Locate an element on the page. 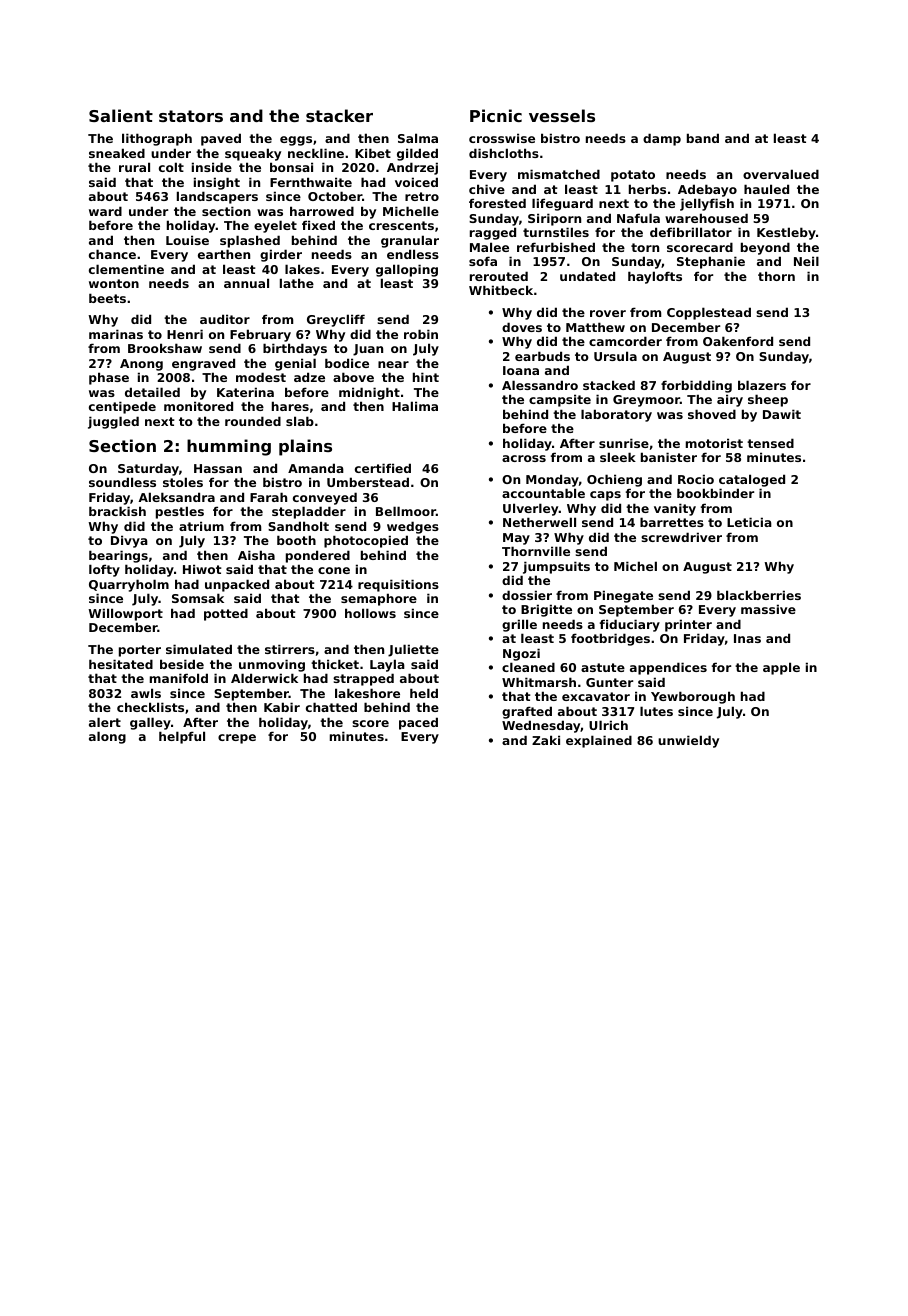 The width and height of the image is (908, 1316). helpful is located at coordinates (182, 737).
